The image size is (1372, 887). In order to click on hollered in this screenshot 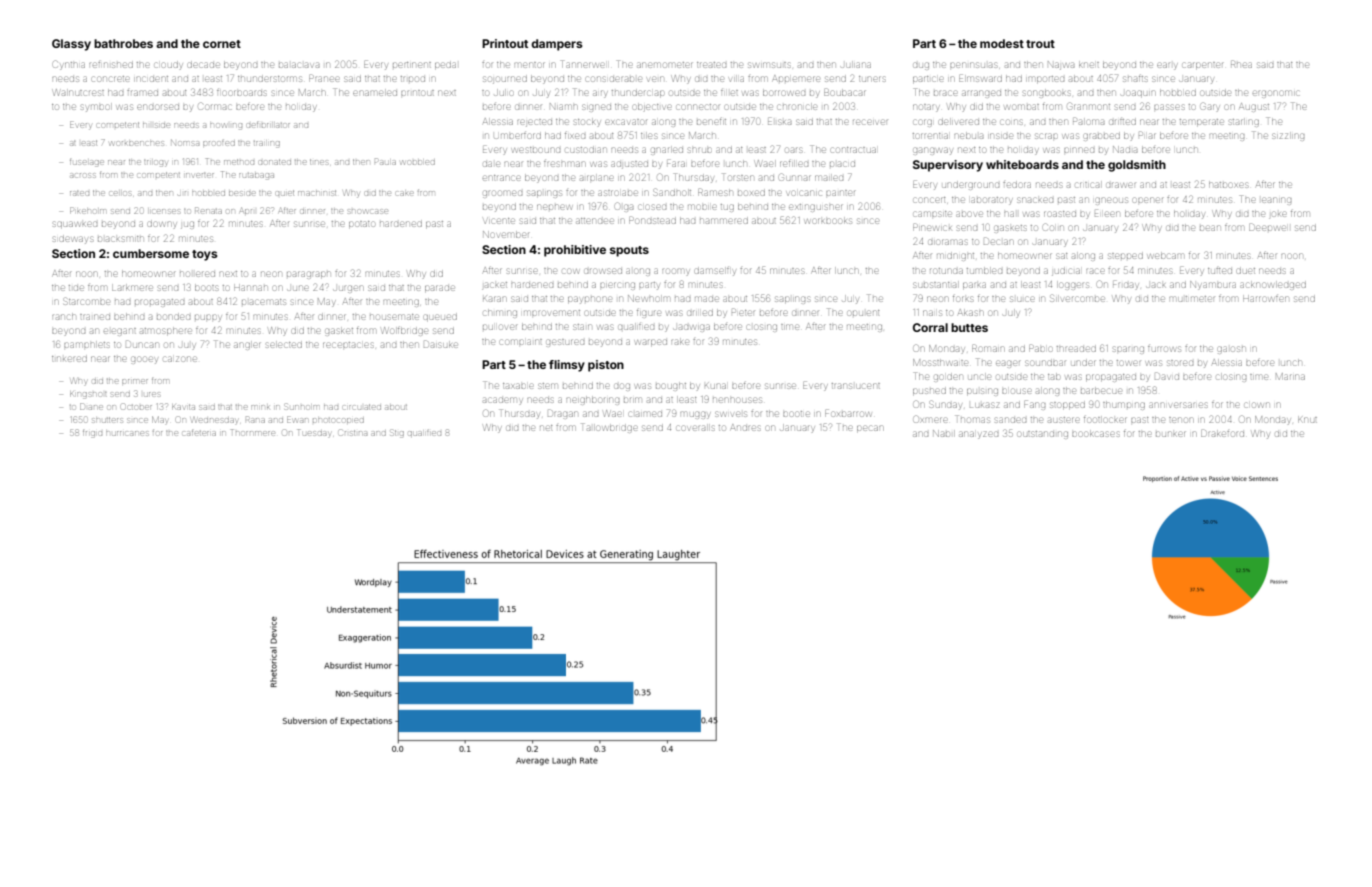, I will do `click(197, 274)`.
